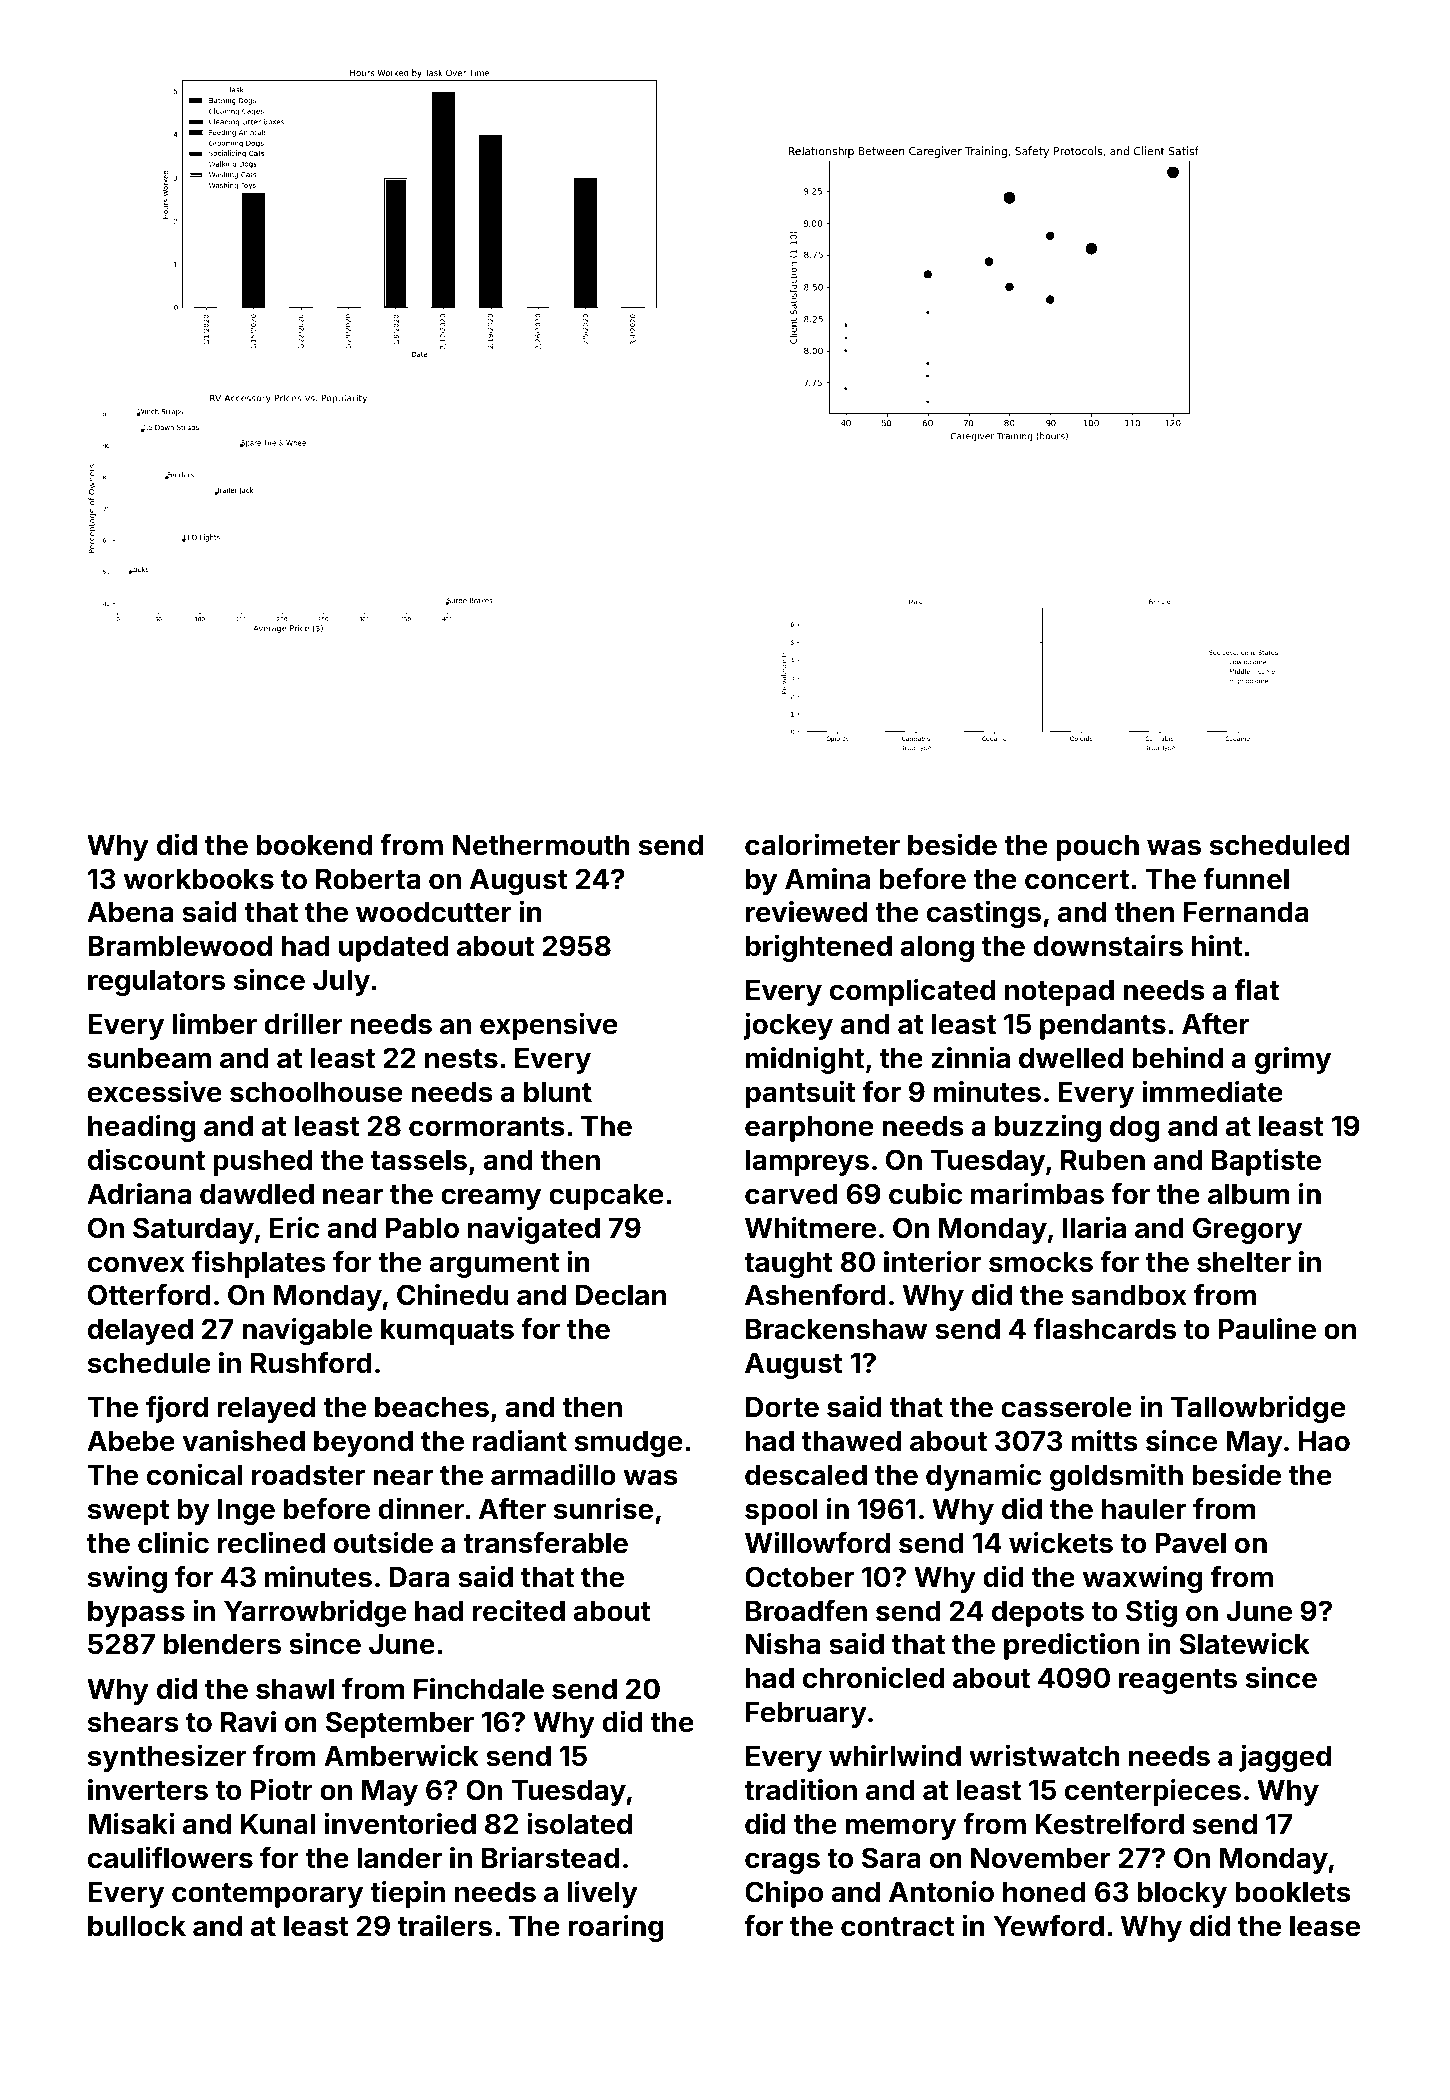 This page has height=2100, width=1450. What do you see at coordinates (1258, 1409) in the page?
I see `Tallowbridge` at bounding box center [1258, 1409].
